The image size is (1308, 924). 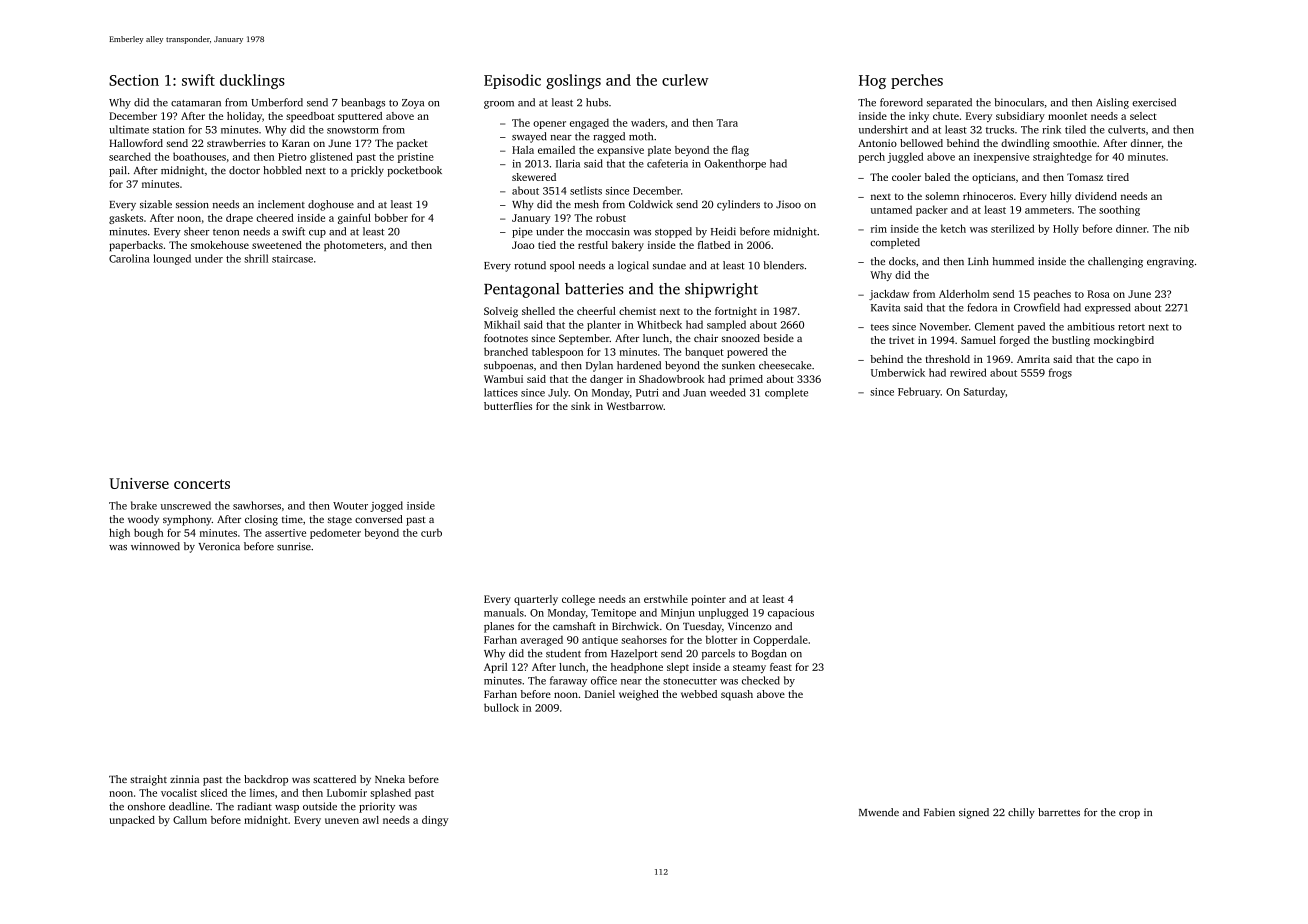 I want to click on Wambui, so click(x=503, y=379).
